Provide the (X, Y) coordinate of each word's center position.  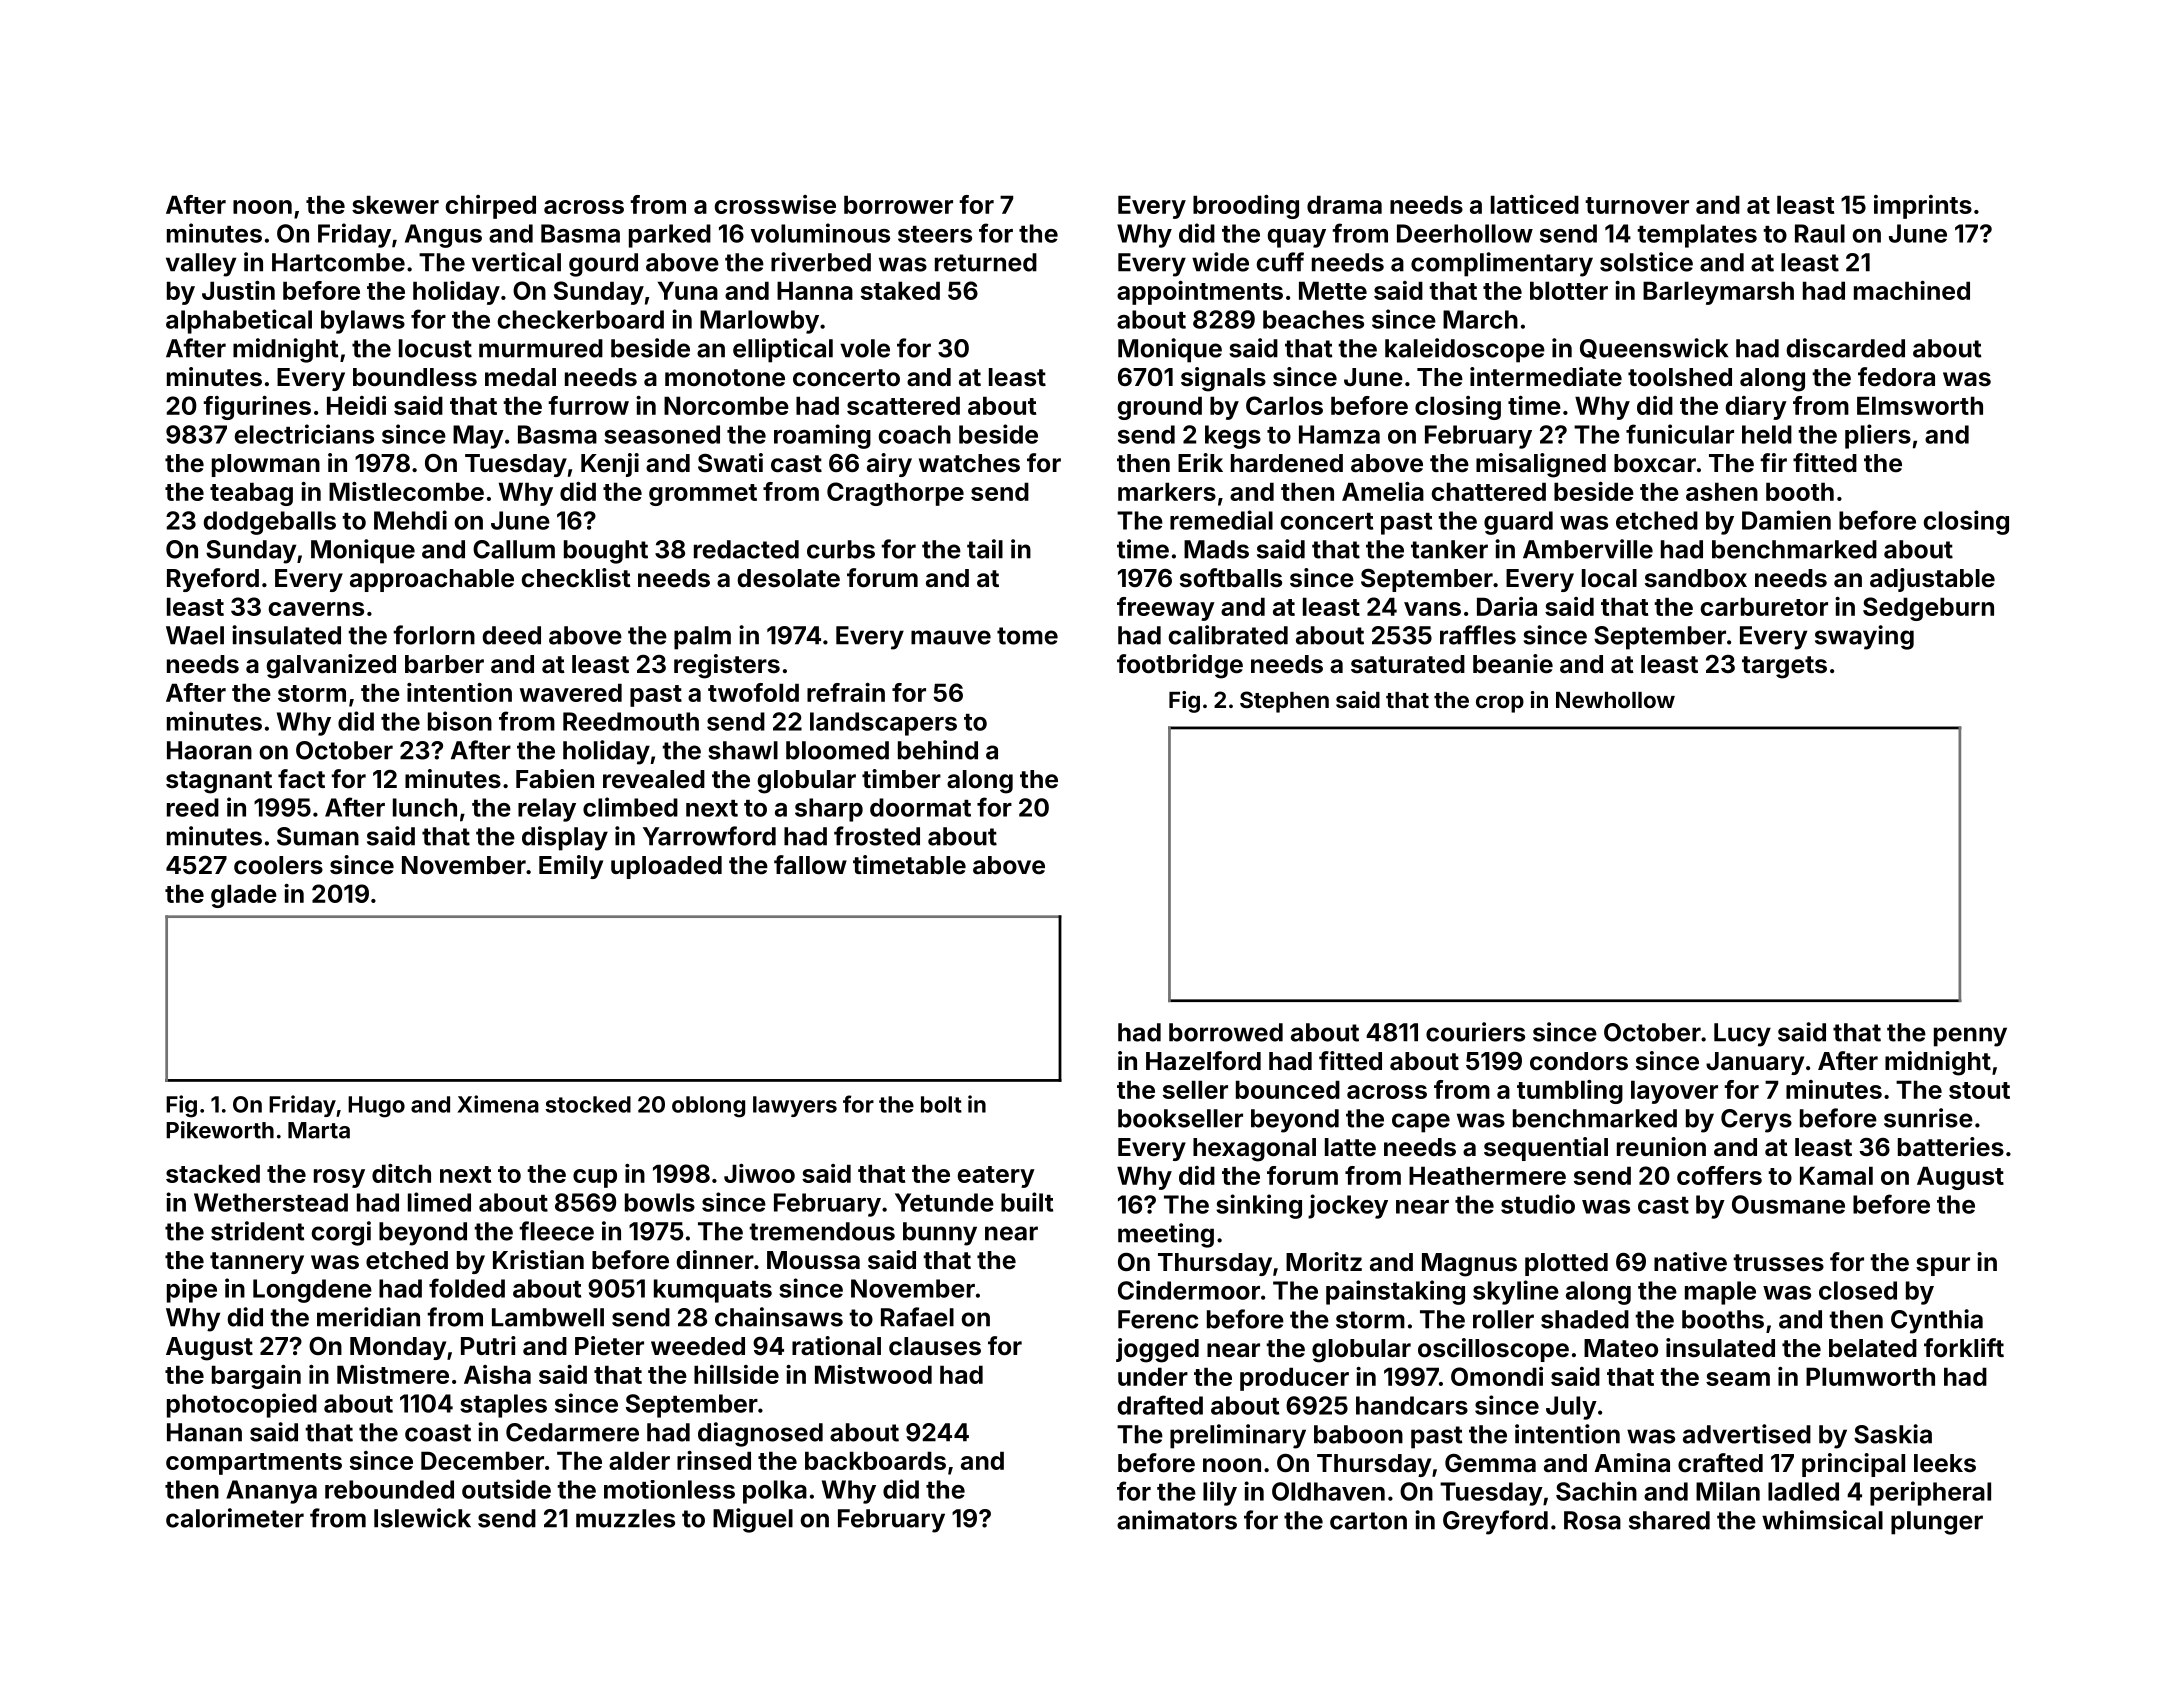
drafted (1160, 1405)
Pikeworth (220, 1130)
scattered (903, 405)
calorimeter (235, 1518)
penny (1970, 1037)
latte (1350, 1147)
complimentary (1502, 264)
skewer (395, 204)
